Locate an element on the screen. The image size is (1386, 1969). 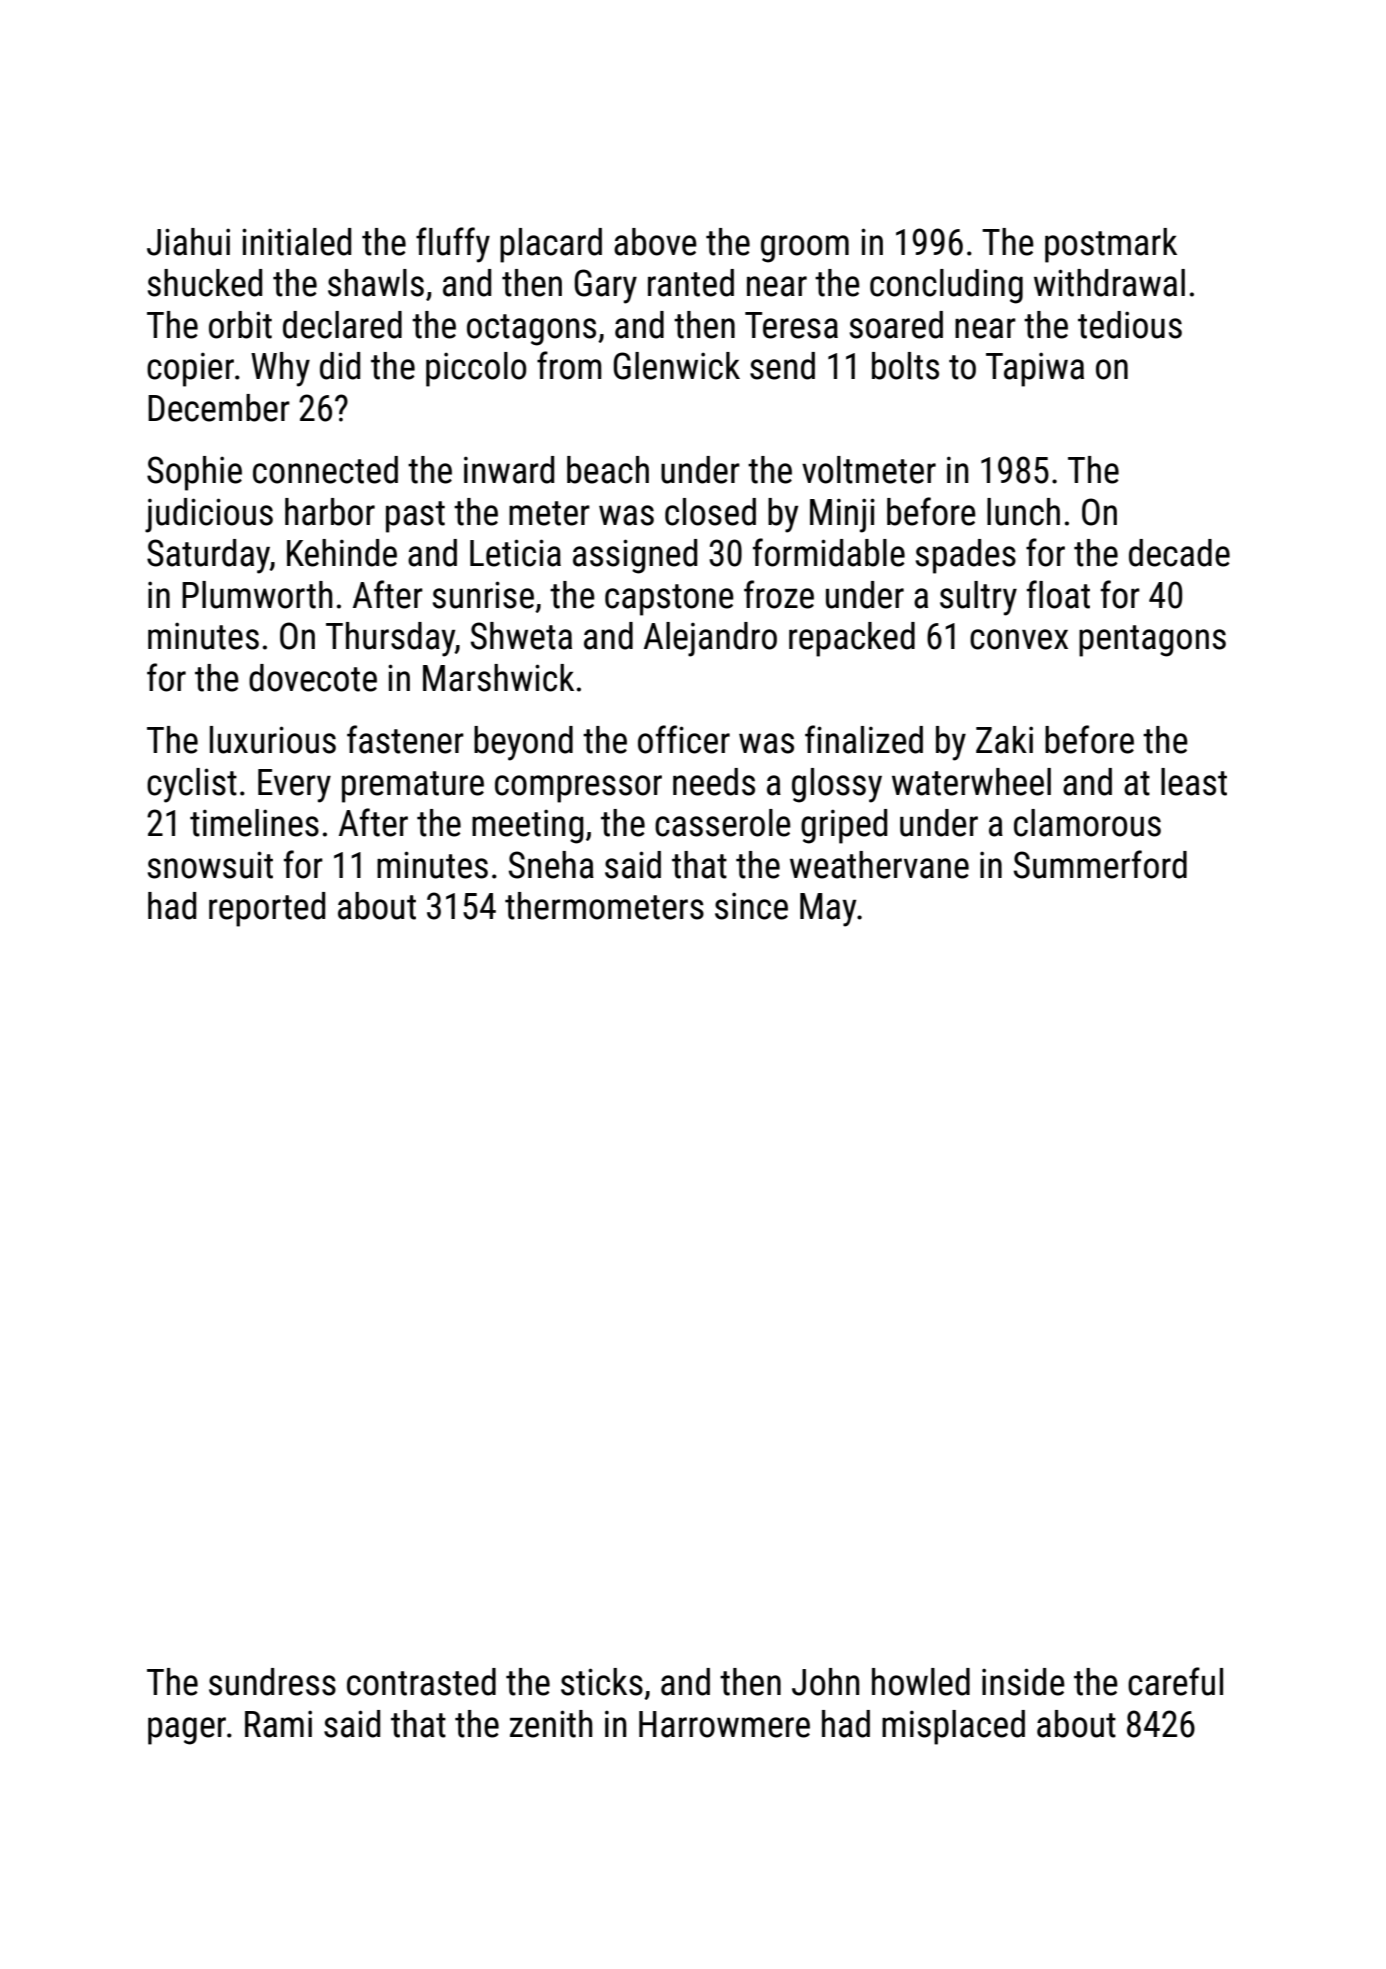
pager is located at coordinates (187, 1731).
